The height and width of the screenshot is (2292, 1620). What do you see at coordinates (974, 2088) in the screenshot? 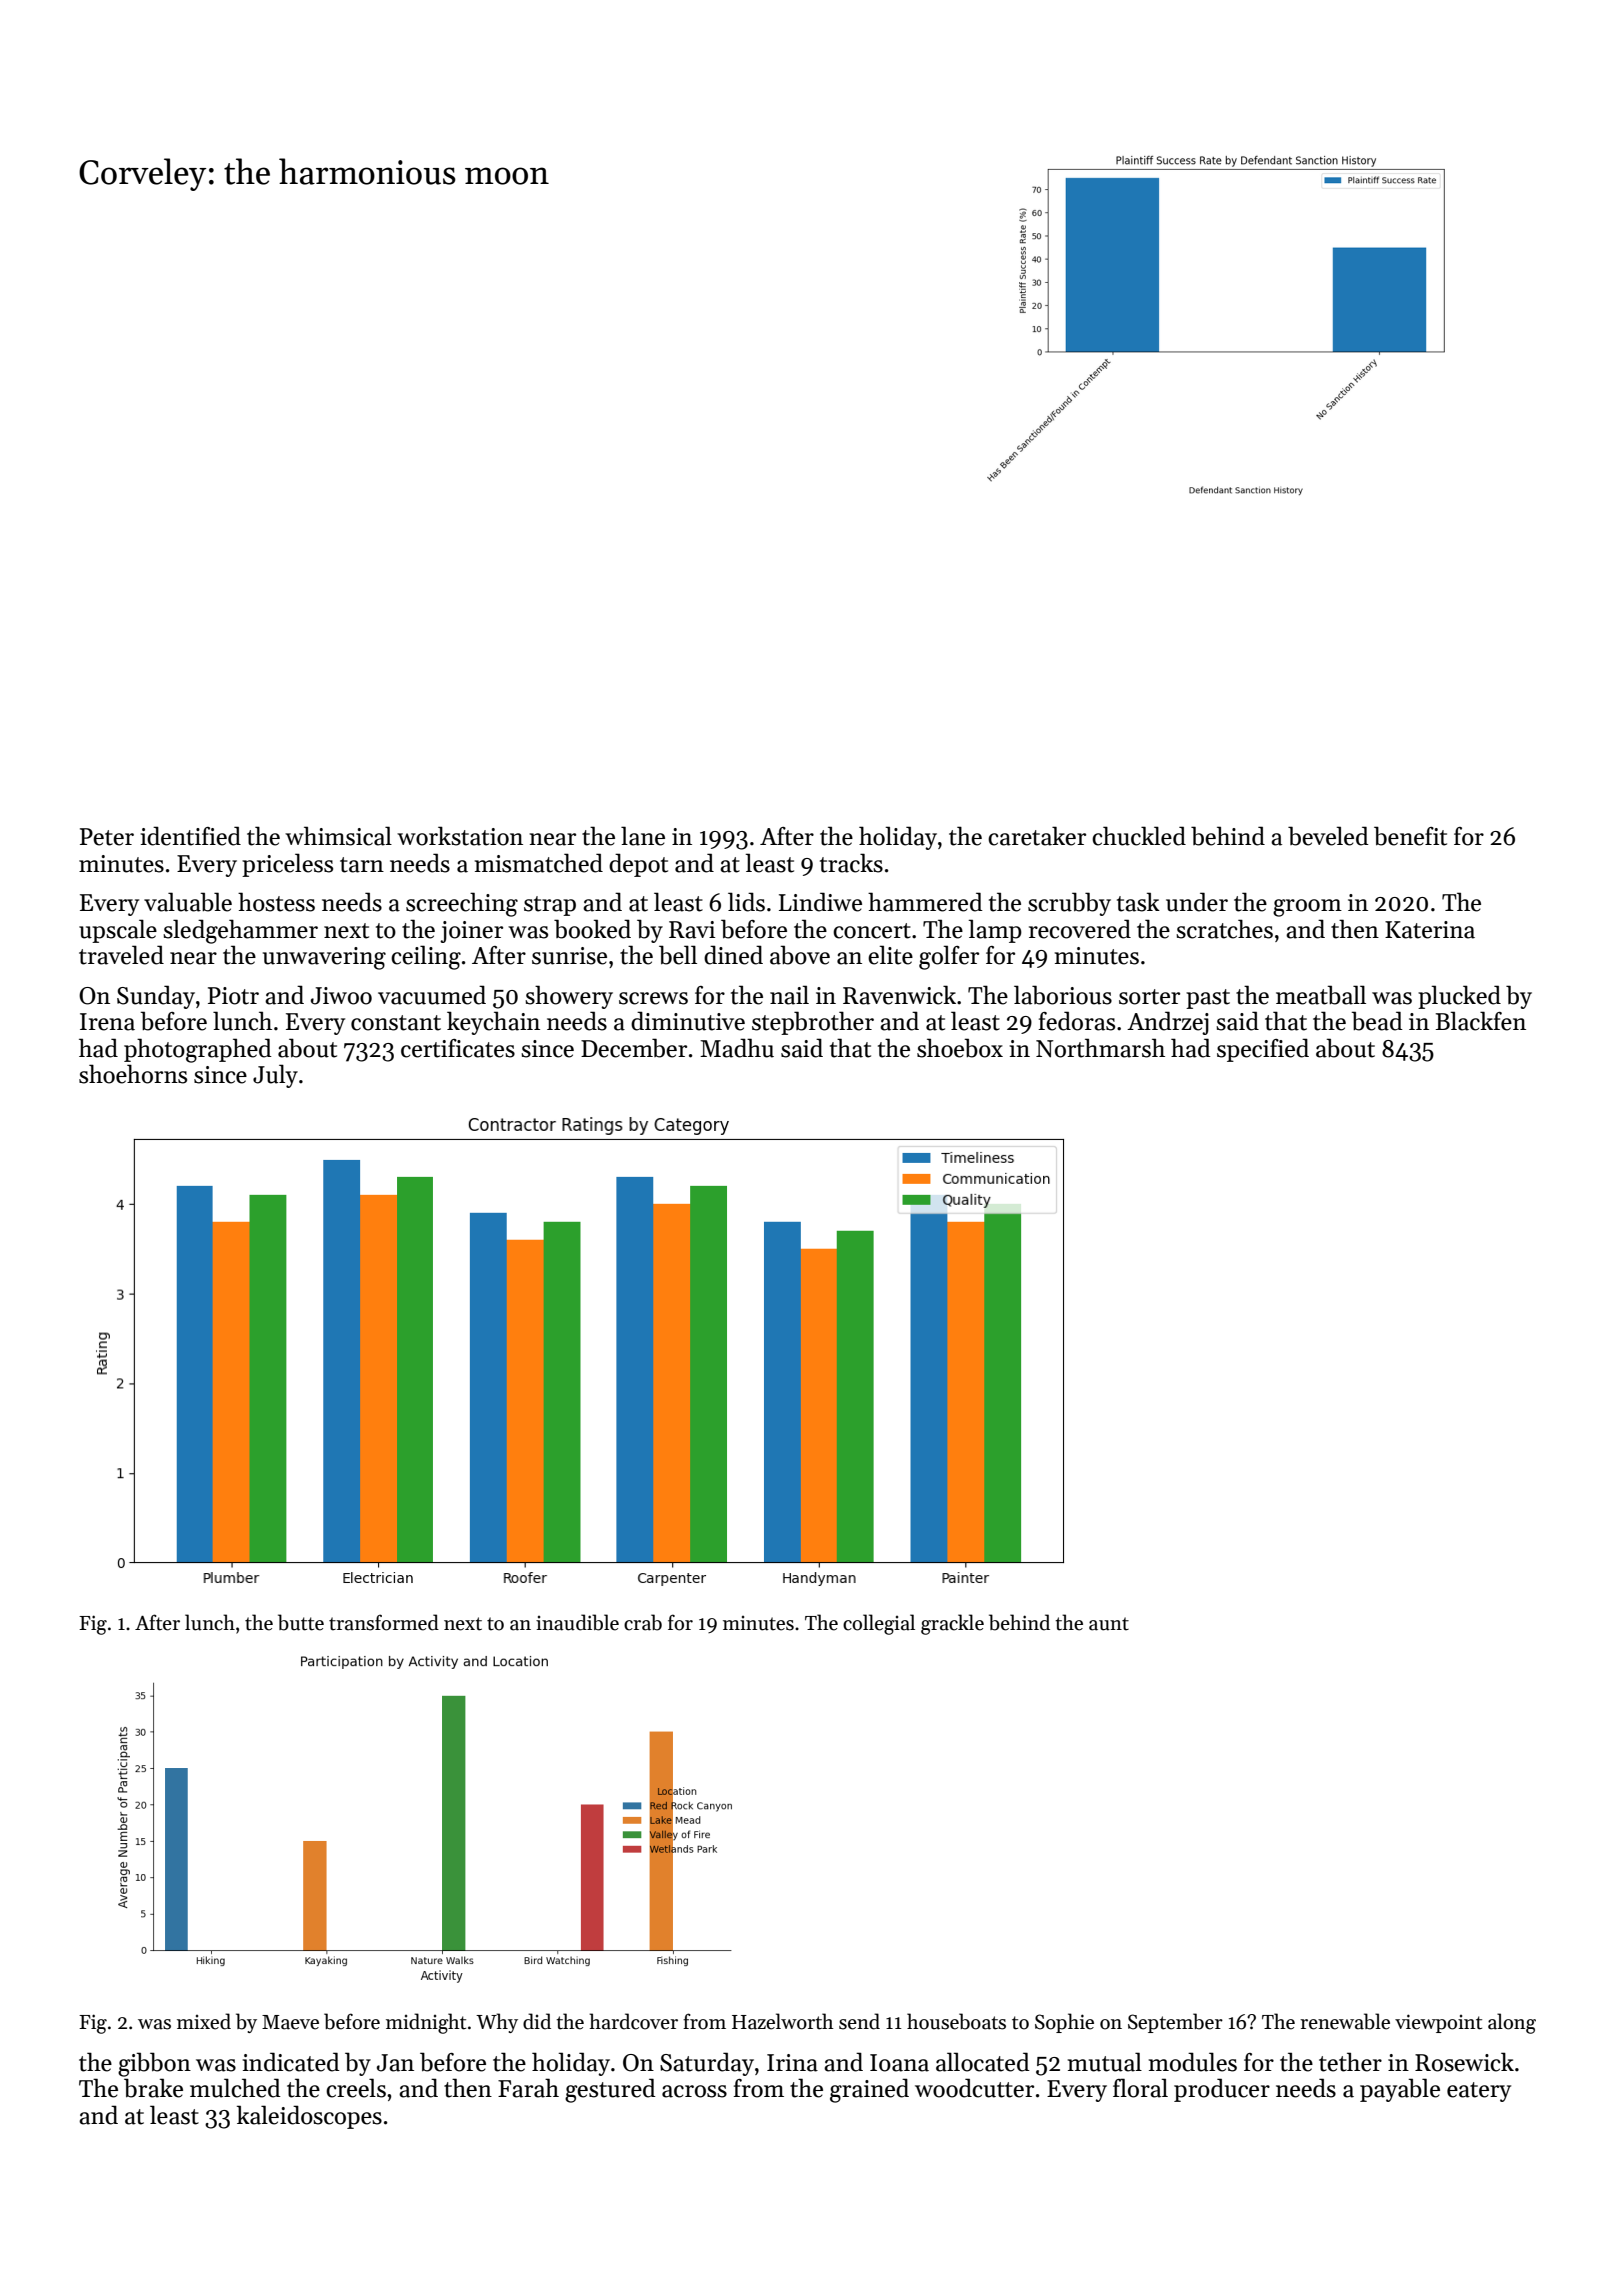
I see `woodcutter` at bounding box center [974, 2088].
